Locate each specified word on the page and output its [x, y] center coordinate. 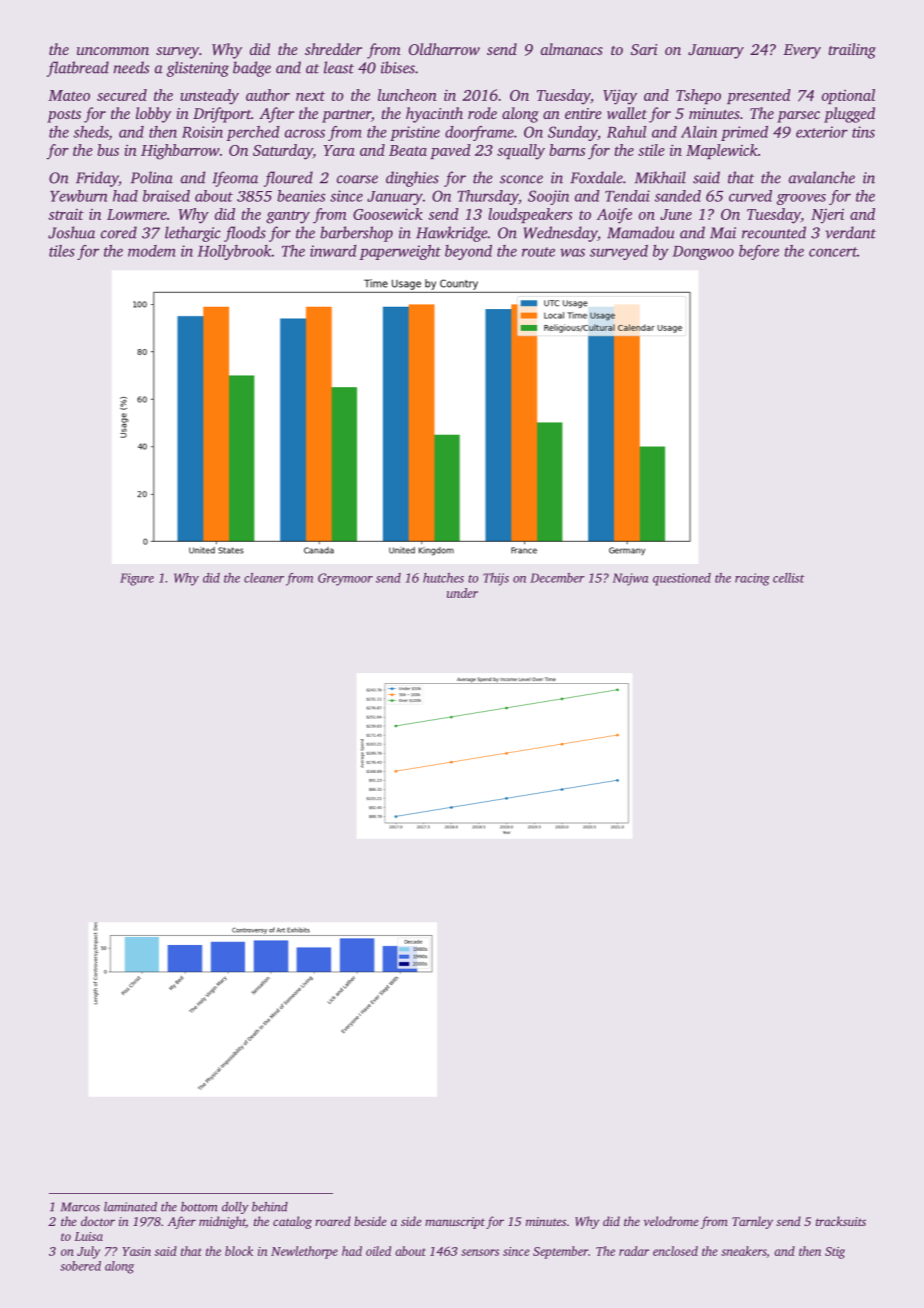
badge [252, 69]
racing [752, 579]
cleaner [264, 578]
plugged [849, 115]
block [239, 1251]
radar [634, 1251]
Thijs [496, 579]
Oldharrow [444, 49]
